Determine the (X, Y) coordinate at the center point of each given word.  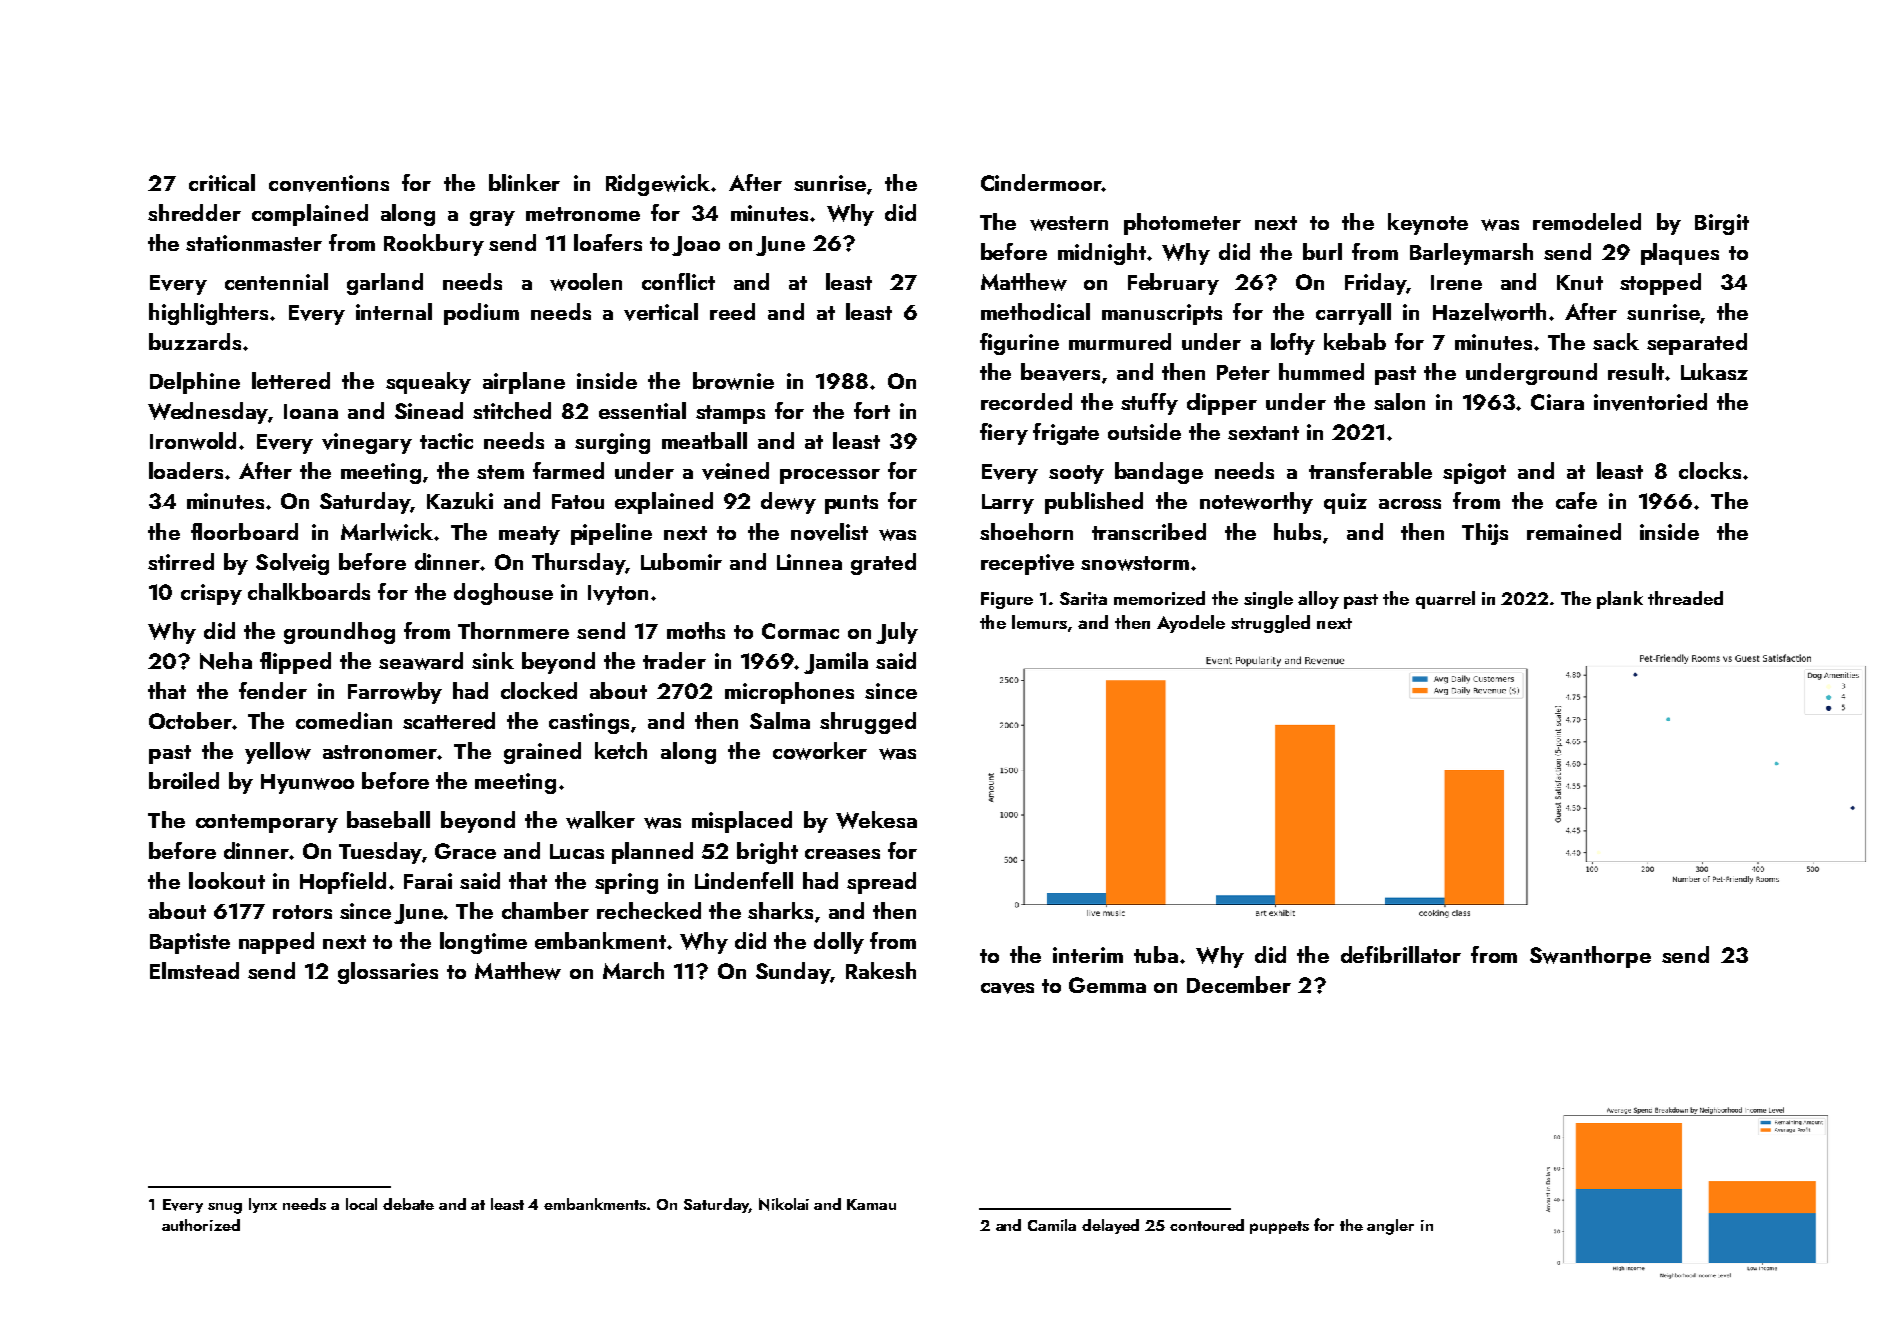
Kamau (871, 1204)
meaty (529, 535)
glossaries (388, 973)
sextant (1263, 433)
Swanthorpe (1590, 957)
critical (222, 182)
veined (735, 471)
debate (408, 1204)
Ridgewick (658, 185)
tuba (1156, 954)
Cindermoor (1041, 182)
